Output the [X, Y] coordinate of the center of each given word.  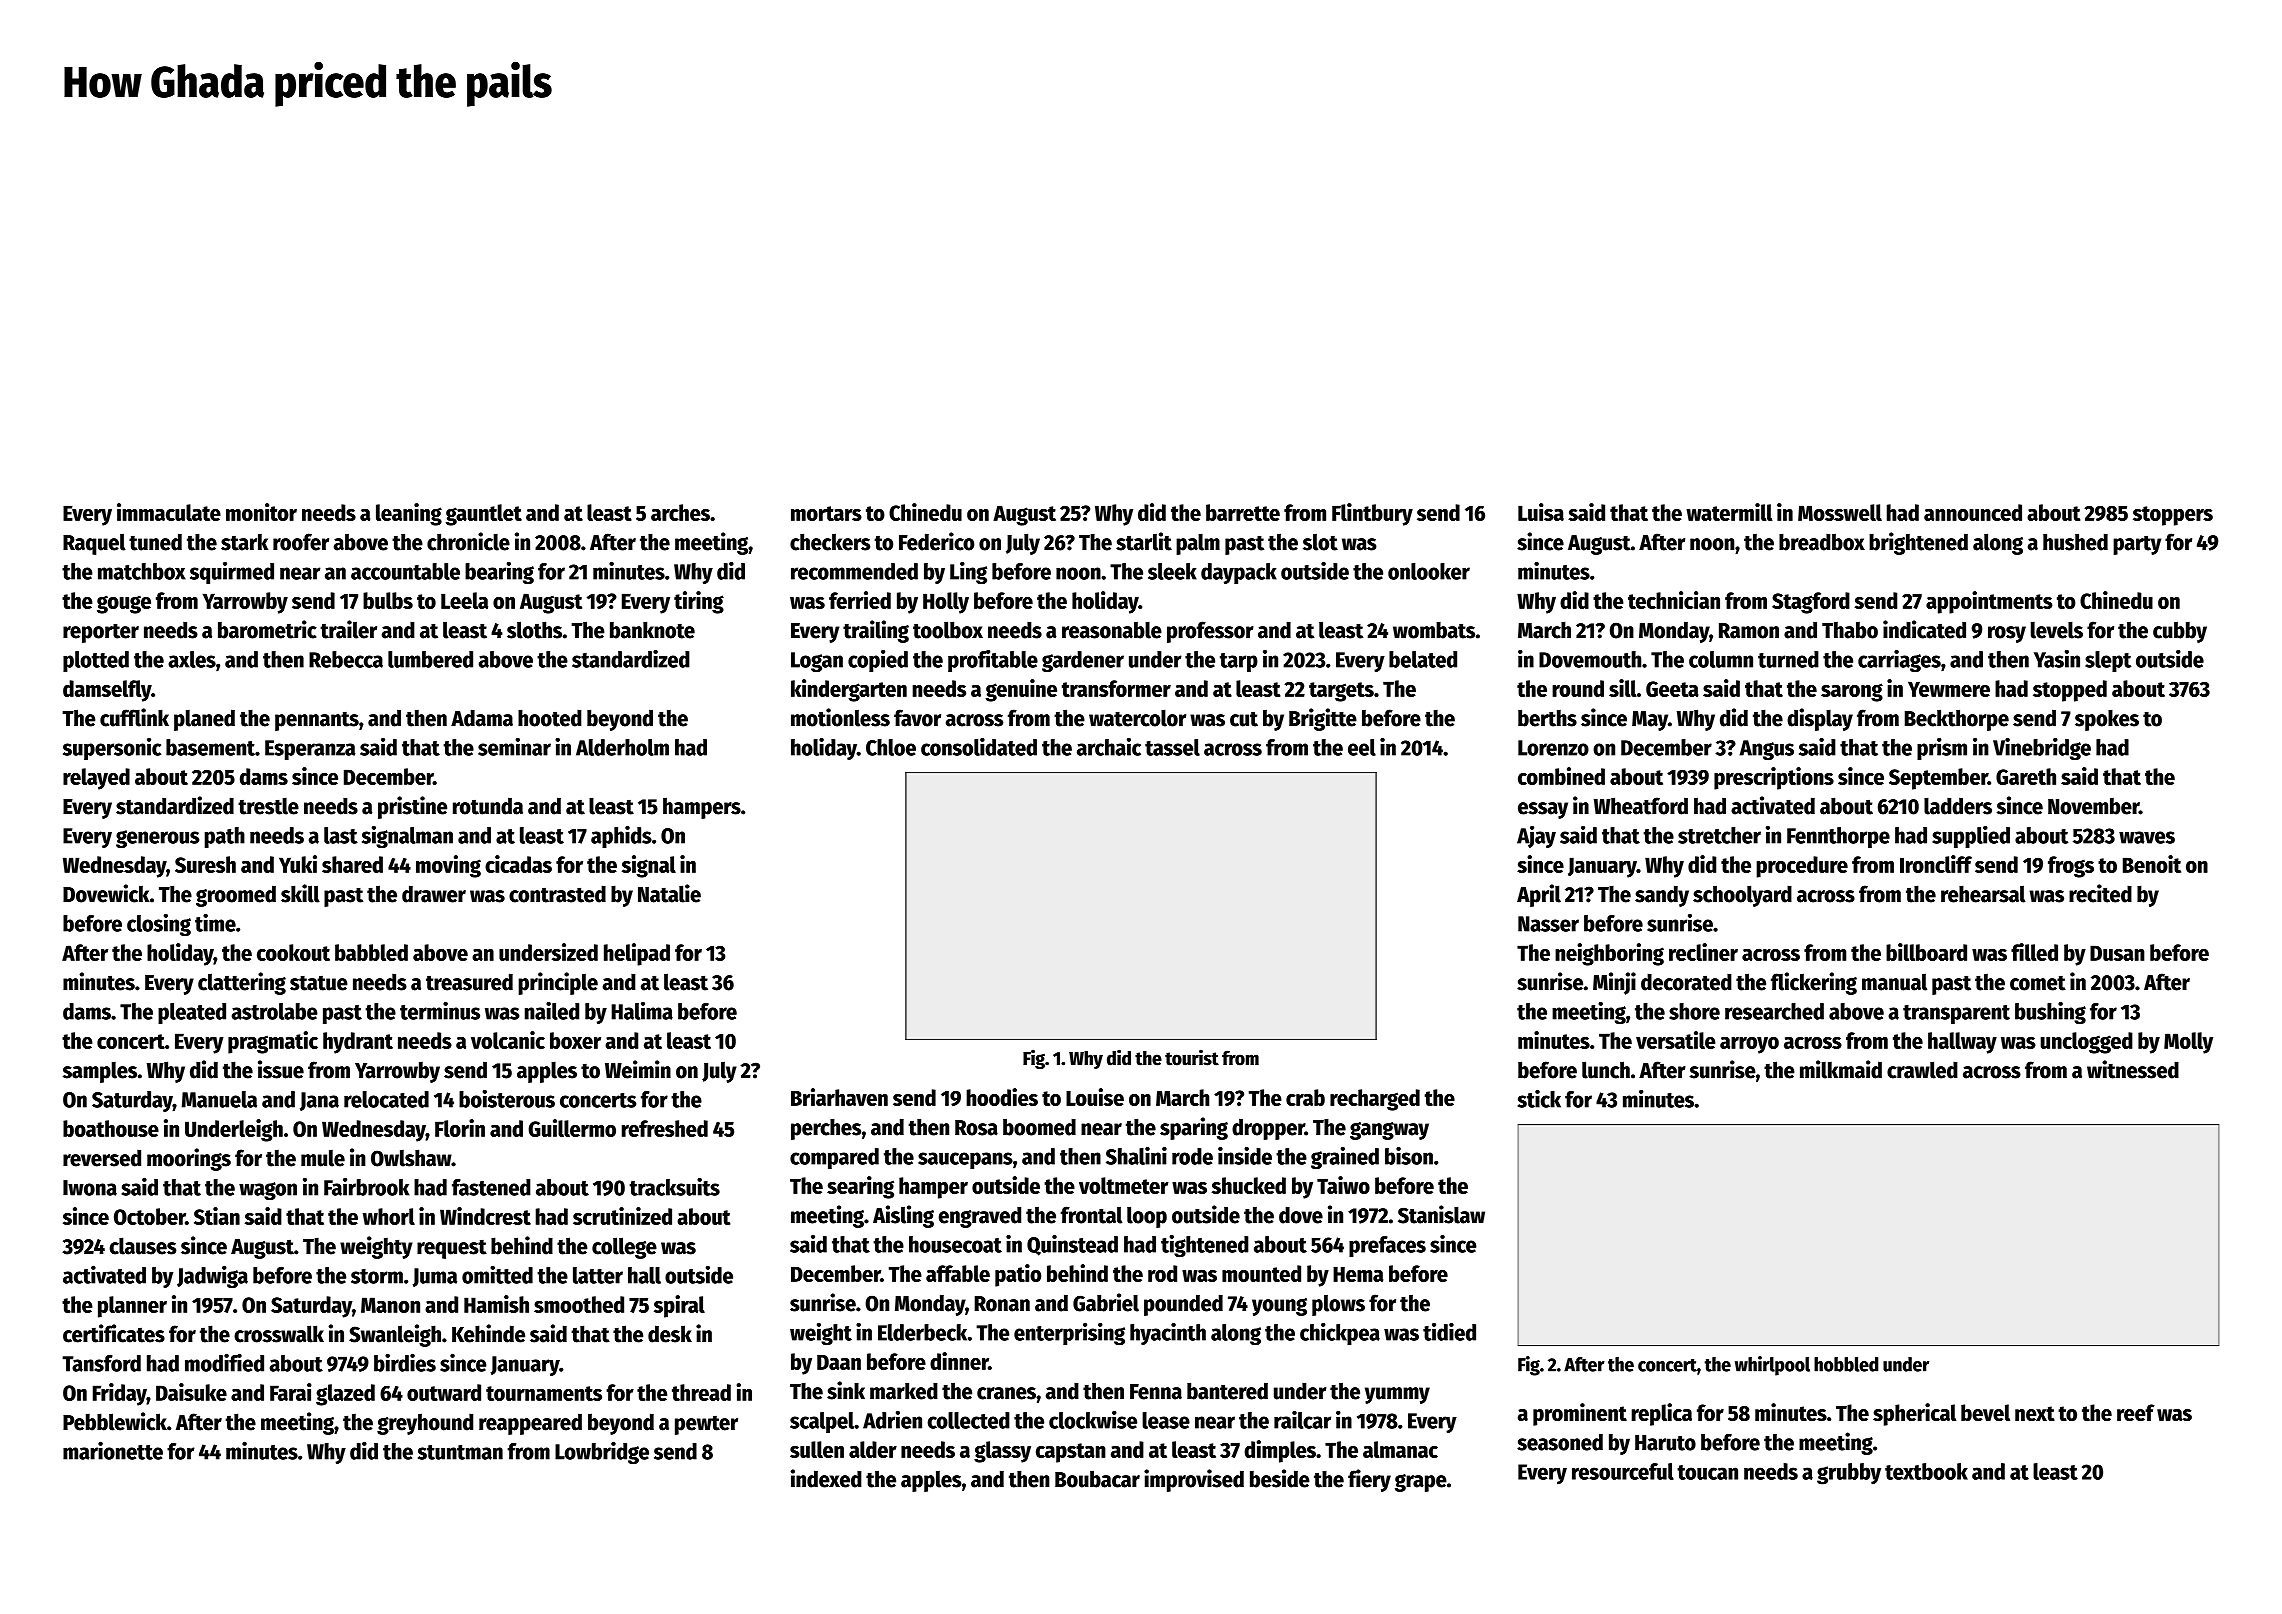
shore [1694, 1011]
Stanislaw [1441, 1214]
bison [1409, 1156]
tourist [1192, 1057]
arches [680, 512]
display [1820, 719]
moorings [189, 1159]
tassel [1172, 747]
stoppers [2173, 516]
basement [210, 747]
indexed [826, 1478]
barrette [1243, 512]
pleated [192, 1013]
